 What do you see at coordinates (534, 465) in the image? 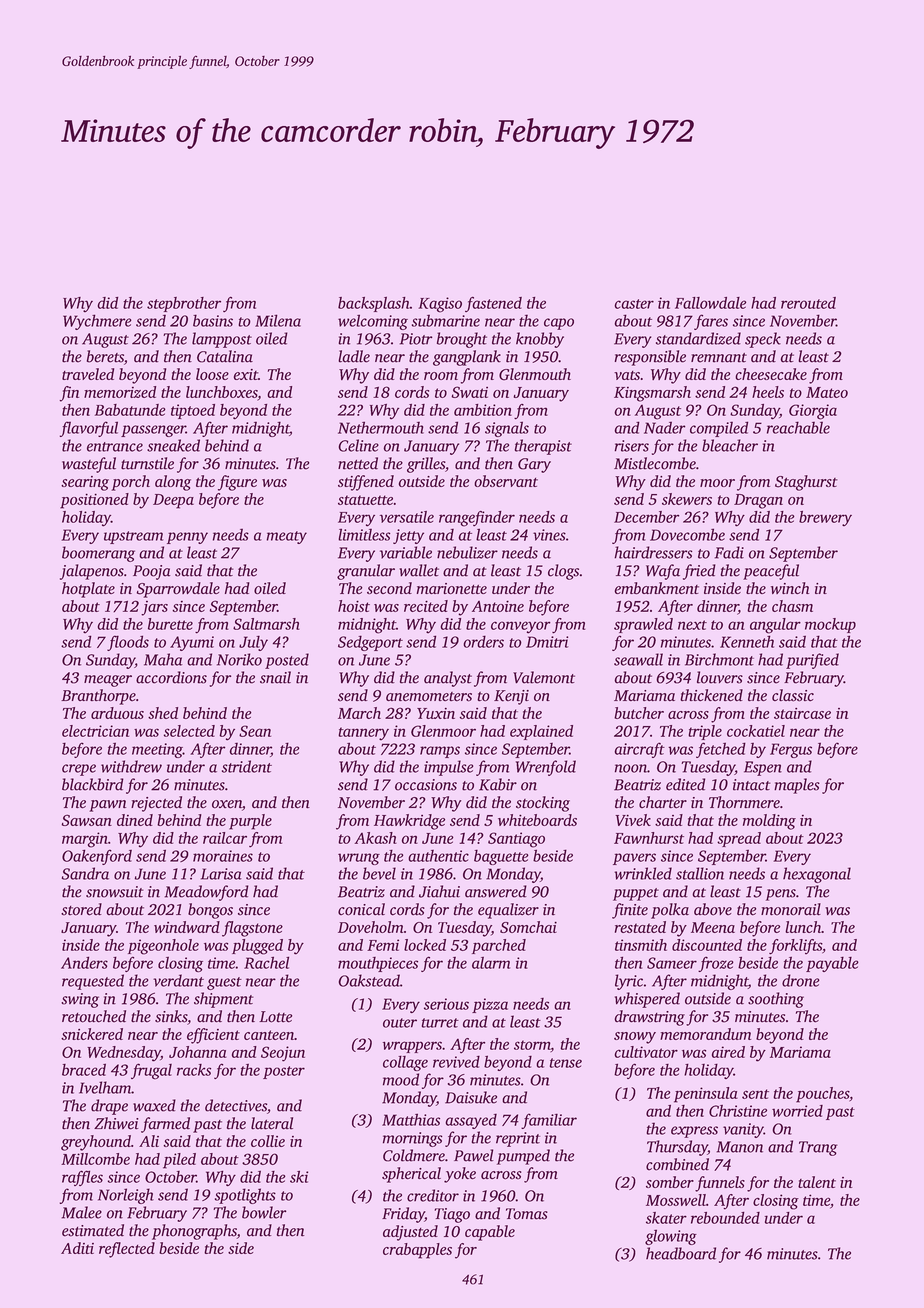
I see `Gary` at bounding box center [534, 465].
